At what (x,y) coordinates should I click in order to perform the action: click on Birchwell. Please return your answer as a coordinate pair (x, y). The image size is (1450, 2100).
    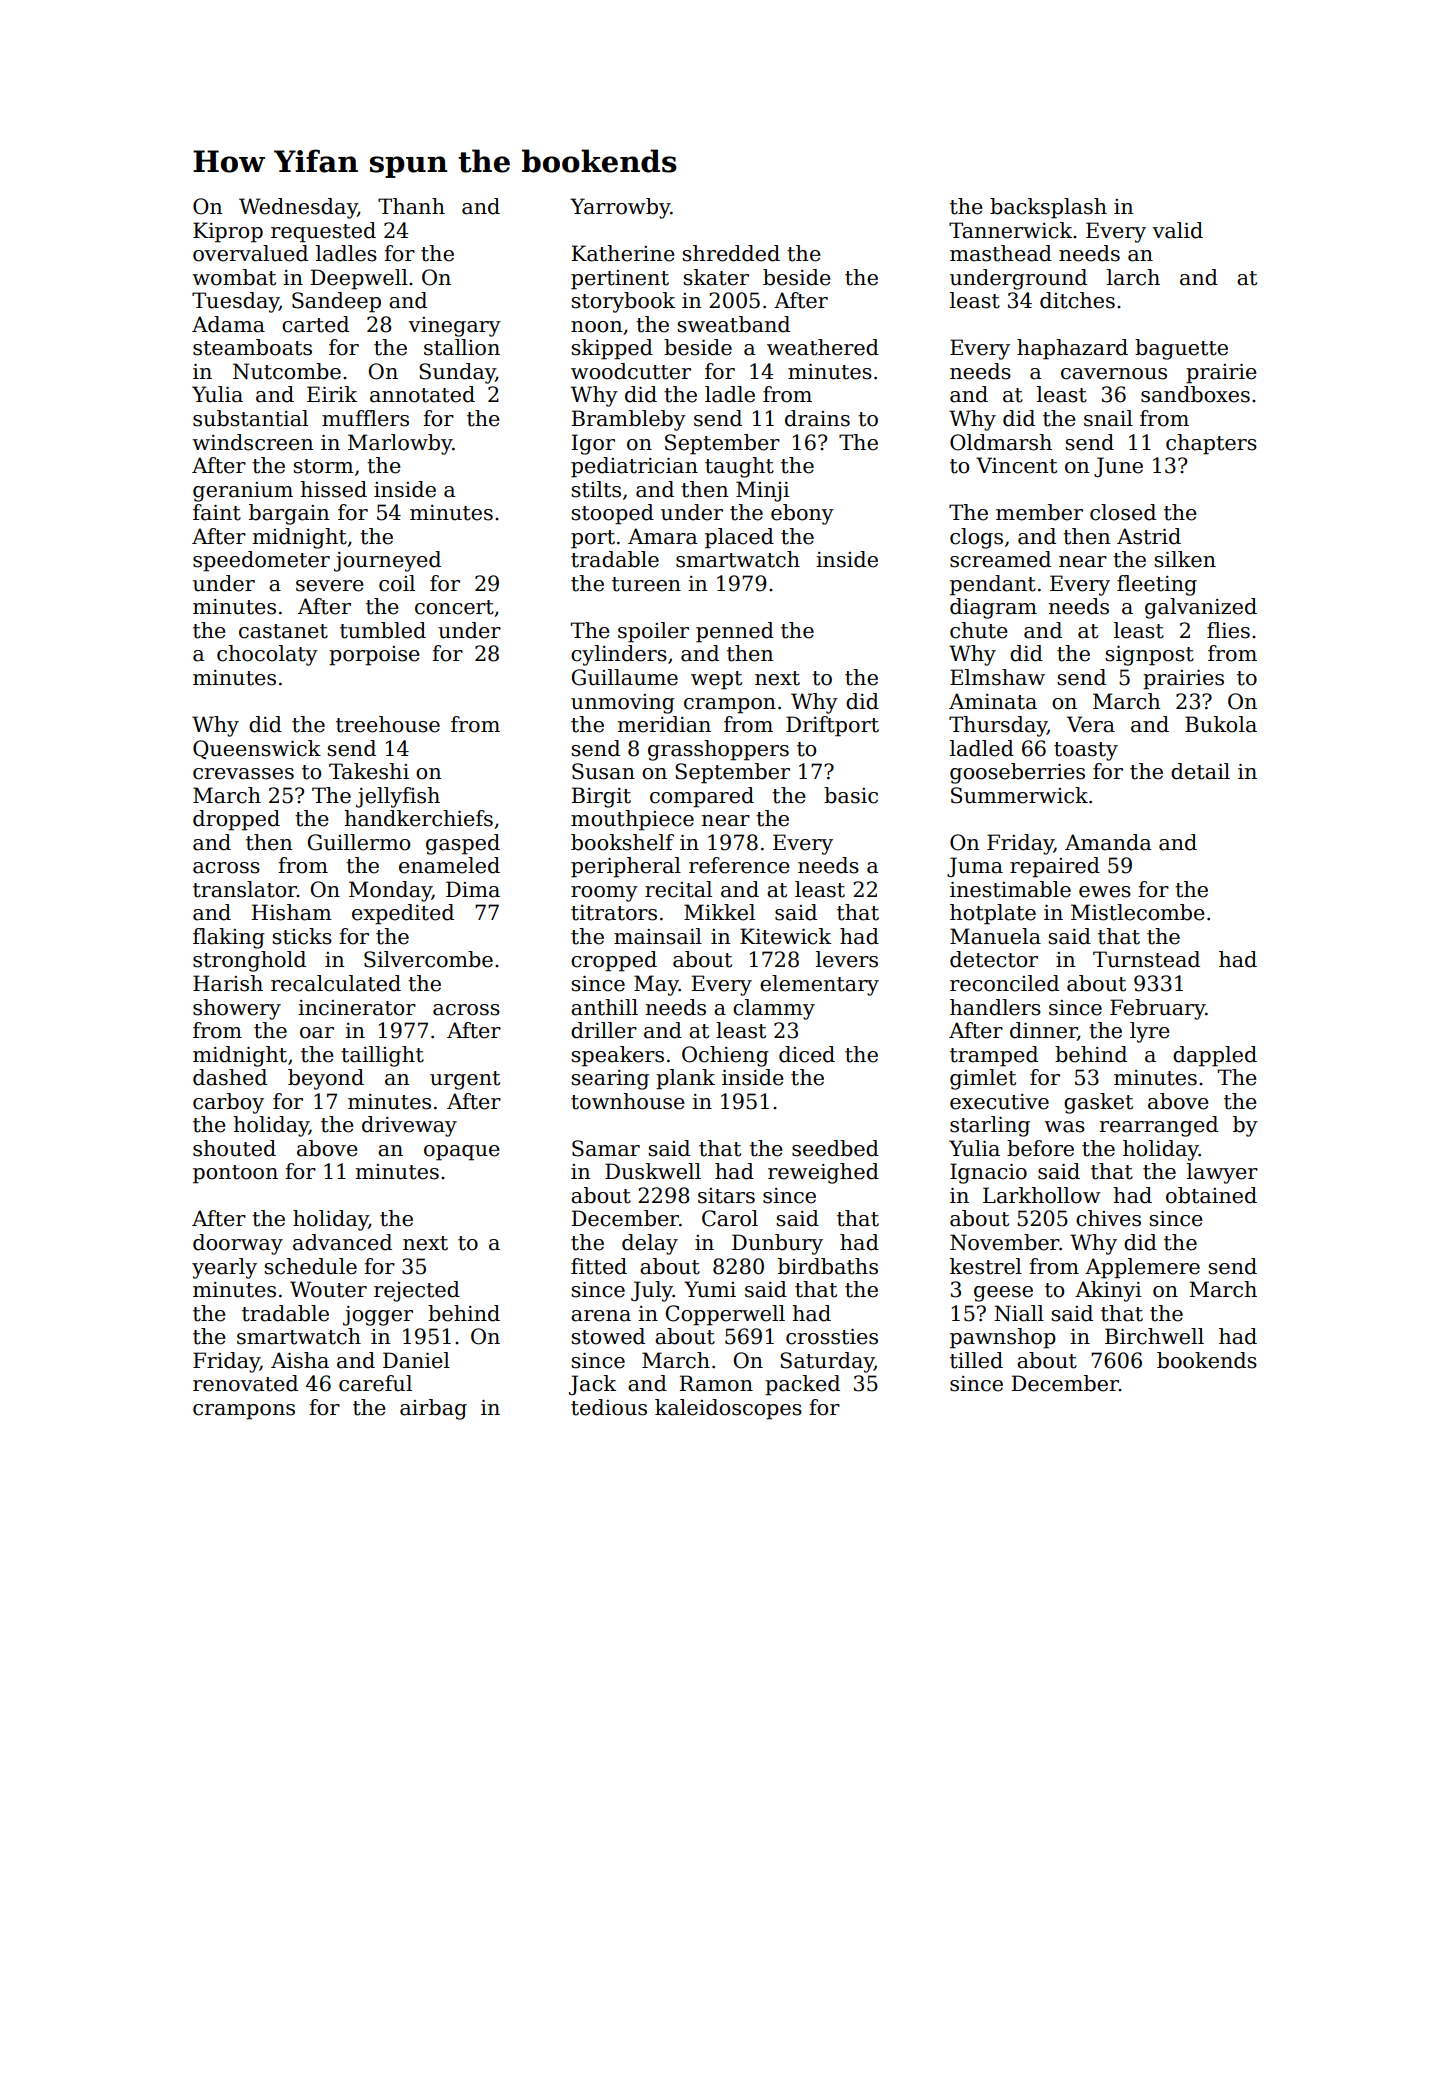
    Looking at the image, I should click on (1154, 1336).
